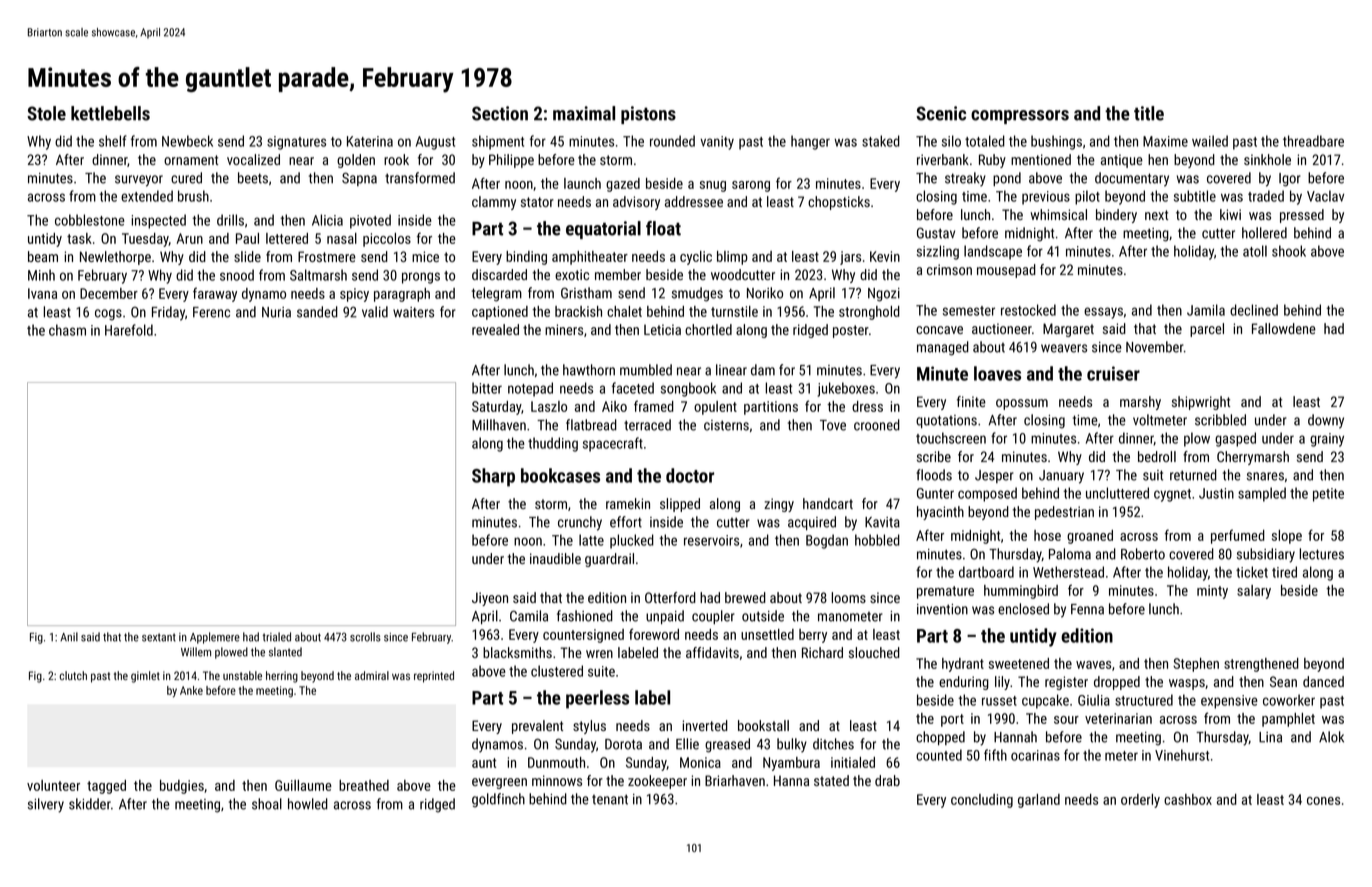 This screenshot has width=1372, height=887. Describe the element at coordinates (139, 181) in the screenshot. I see `surveyor` at that location.
